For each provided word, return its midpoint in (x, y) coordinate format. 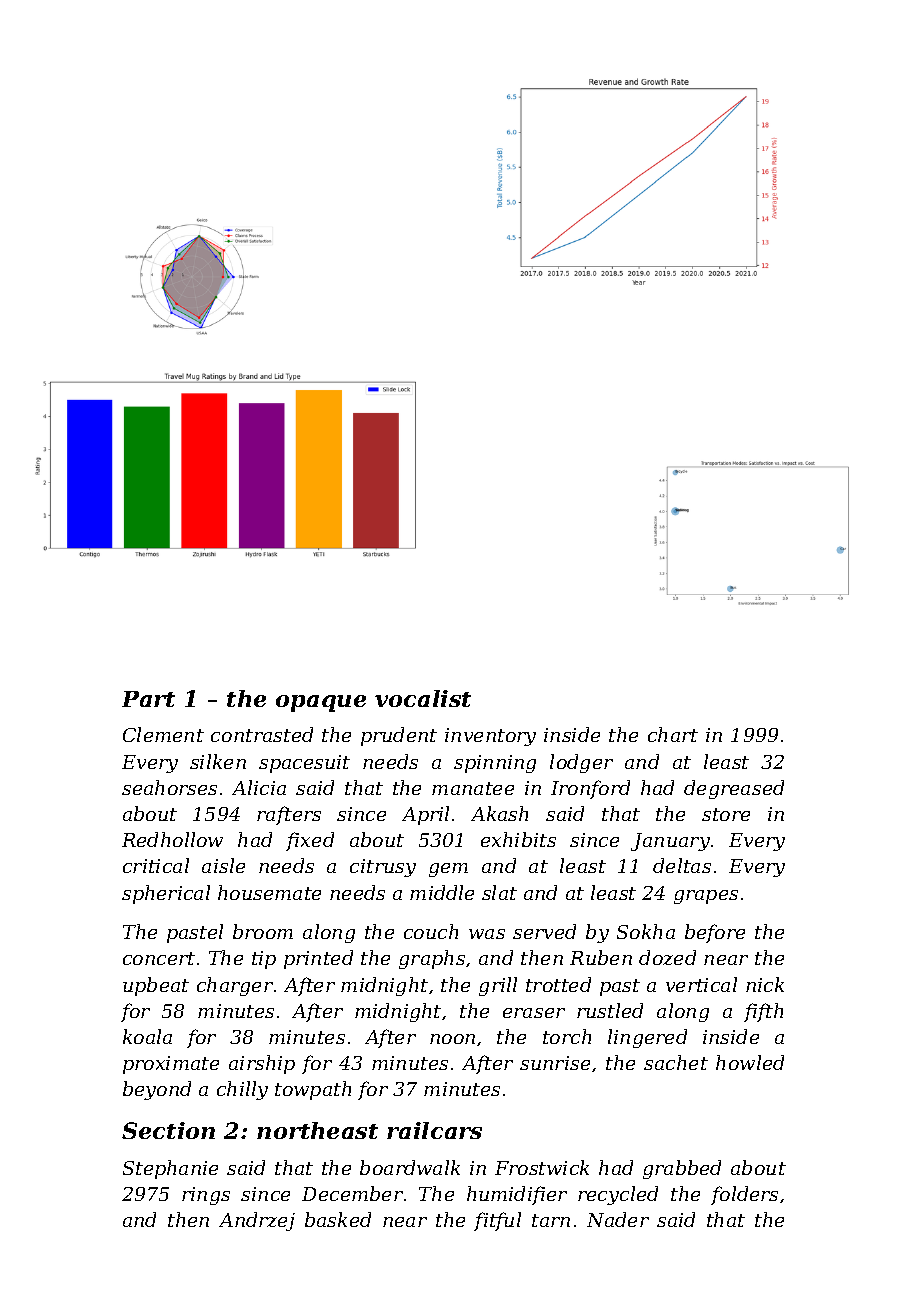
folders (744, 1195)
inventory (490, 737)
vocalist (423, 698)
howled (750, 1062)
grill (498, 986)
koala (147, 1036)
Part (148, 699)
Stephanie (170, 1169)
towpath (313, 1090)
